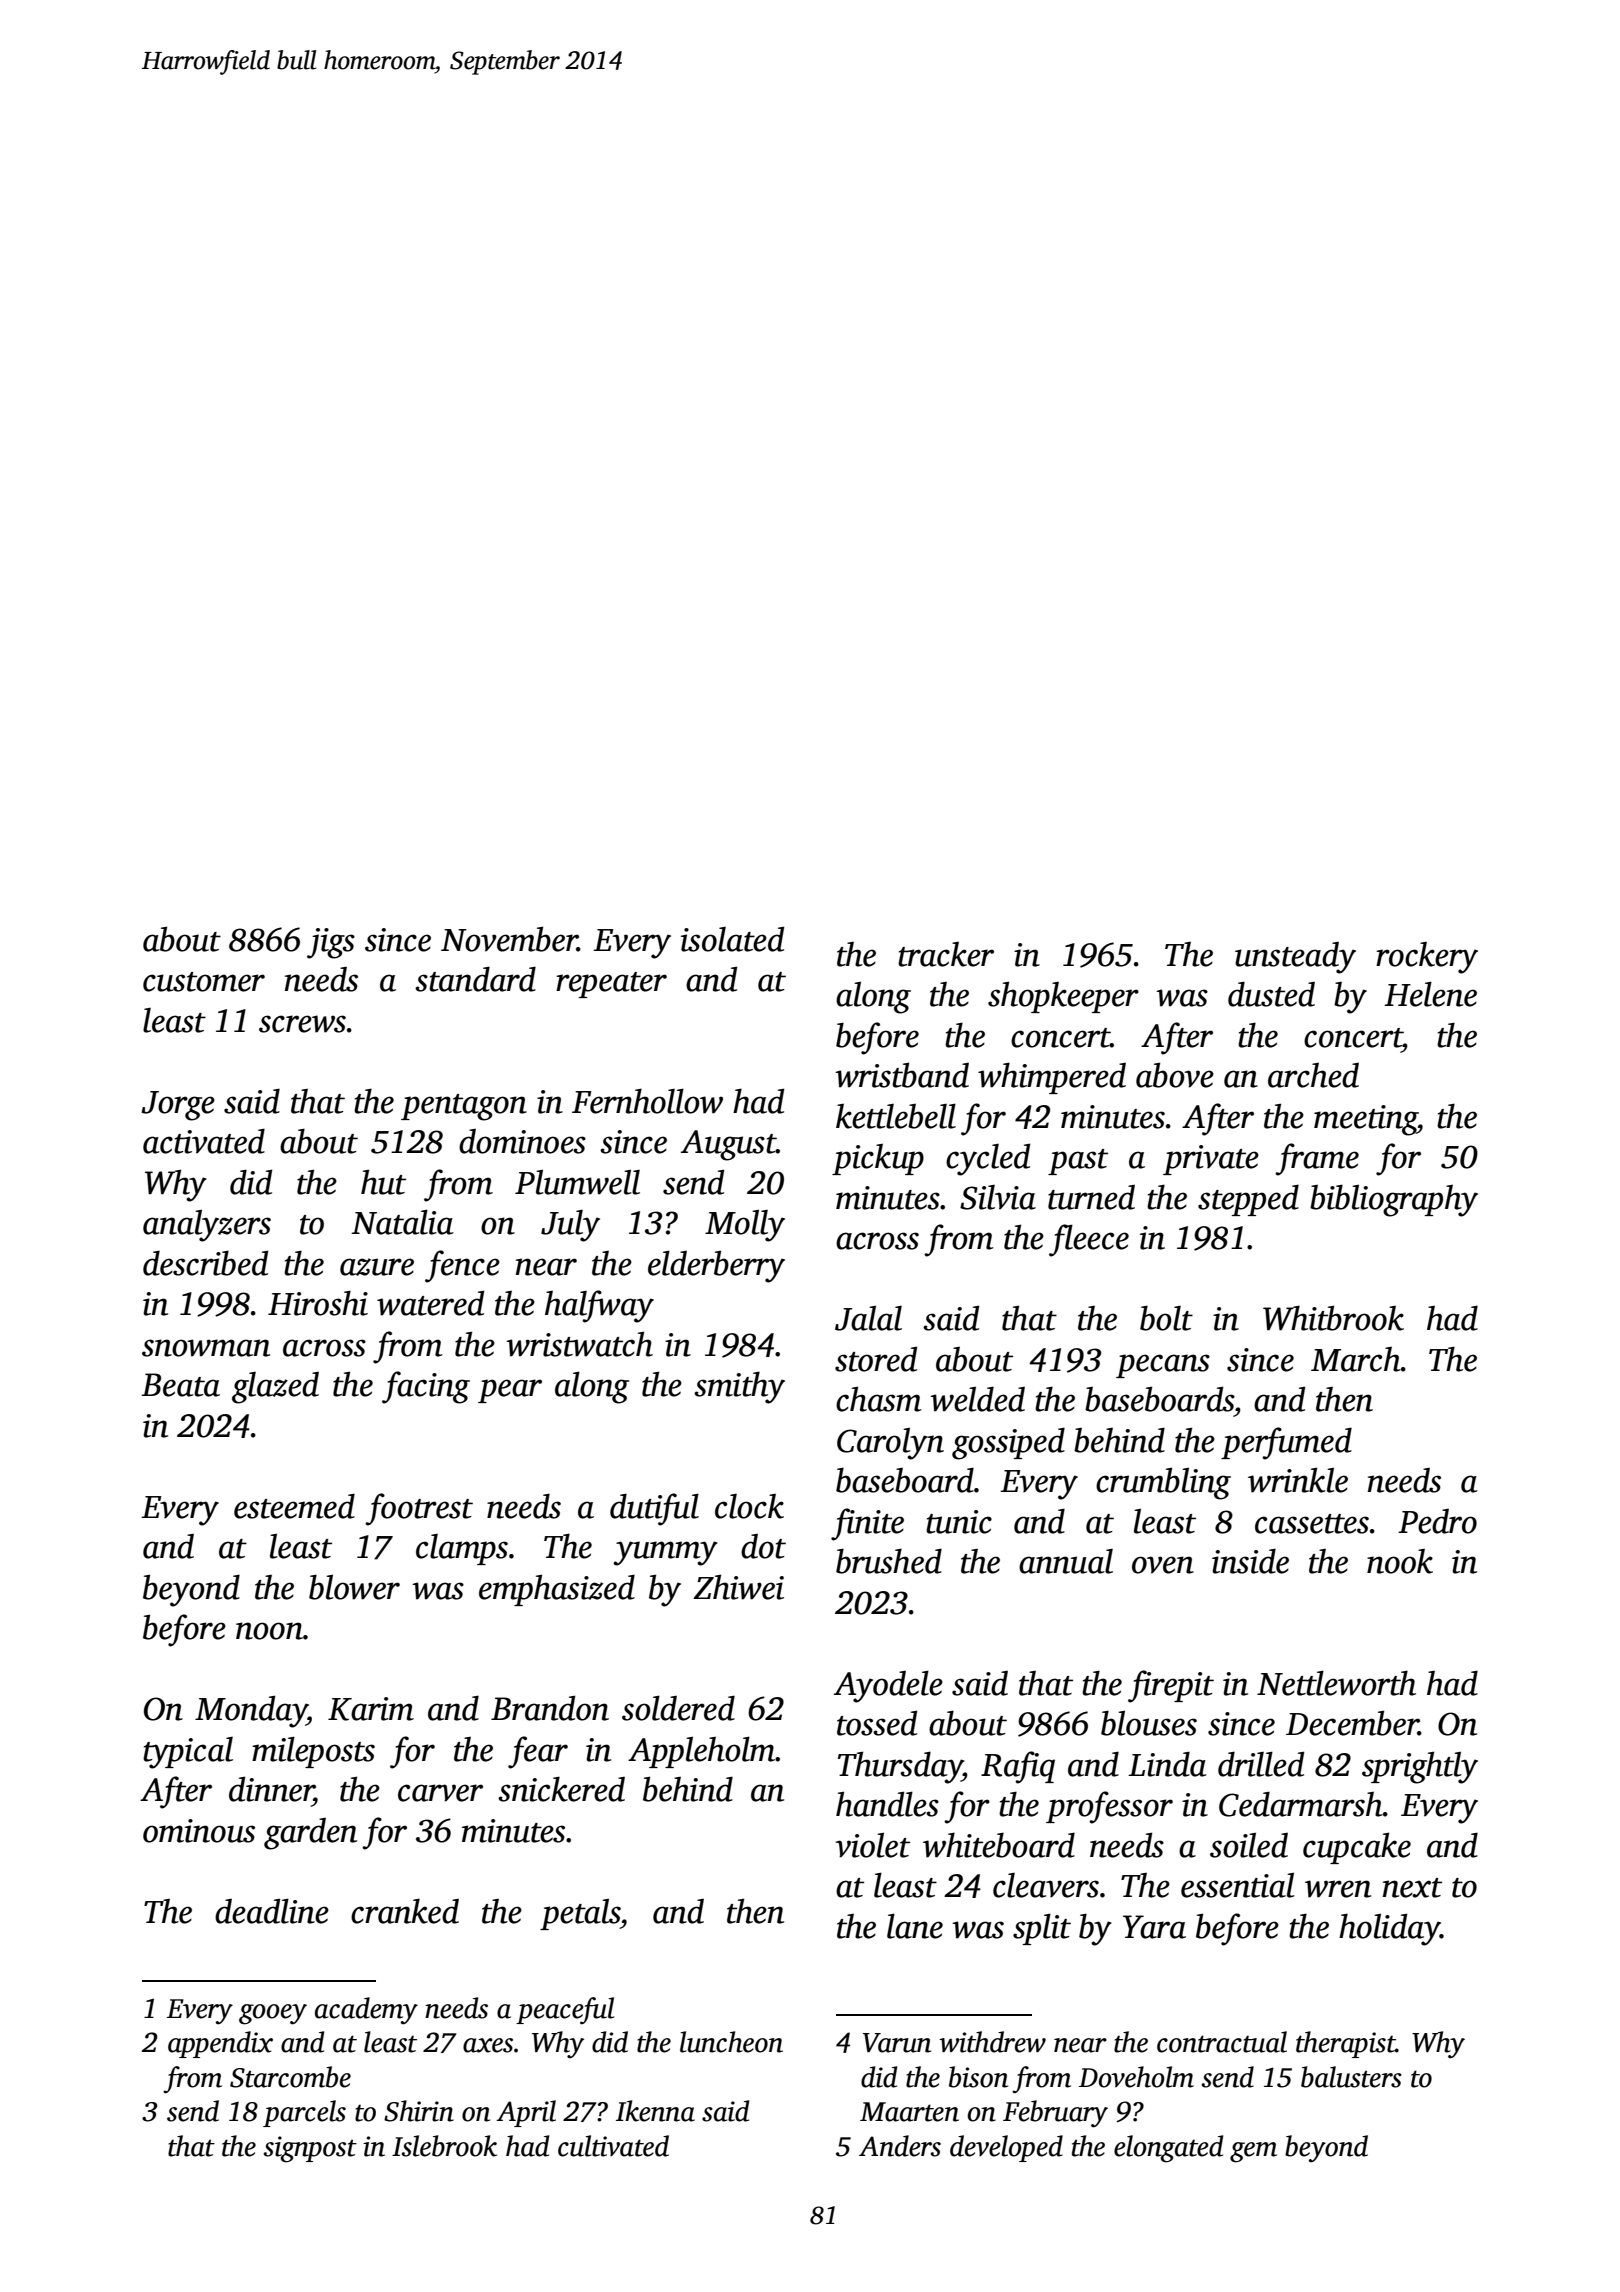 The width and height of the image is (1620, 2292). I want to click on clamps, so click(462, 1549).
